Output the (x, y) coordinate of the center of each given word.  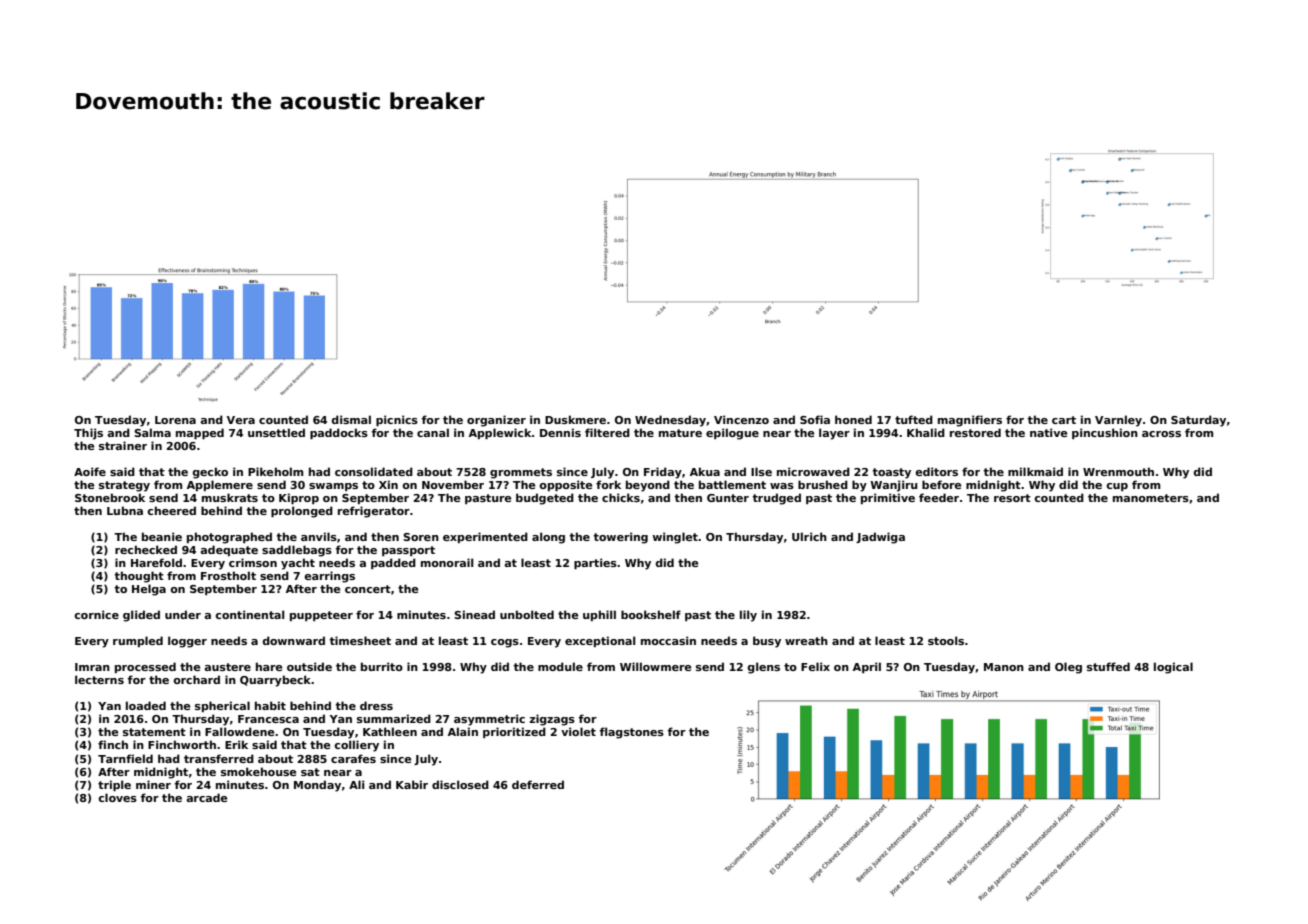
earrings (329, 577)
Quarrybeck (276, 681)
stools (946, 640)
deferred (538, 784)
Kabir (412, 784)
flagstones (632, 733)
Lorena (175, 420)
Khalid (926, 432)
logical (1173, 668)
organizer (496, 421)
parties (595, 563)
